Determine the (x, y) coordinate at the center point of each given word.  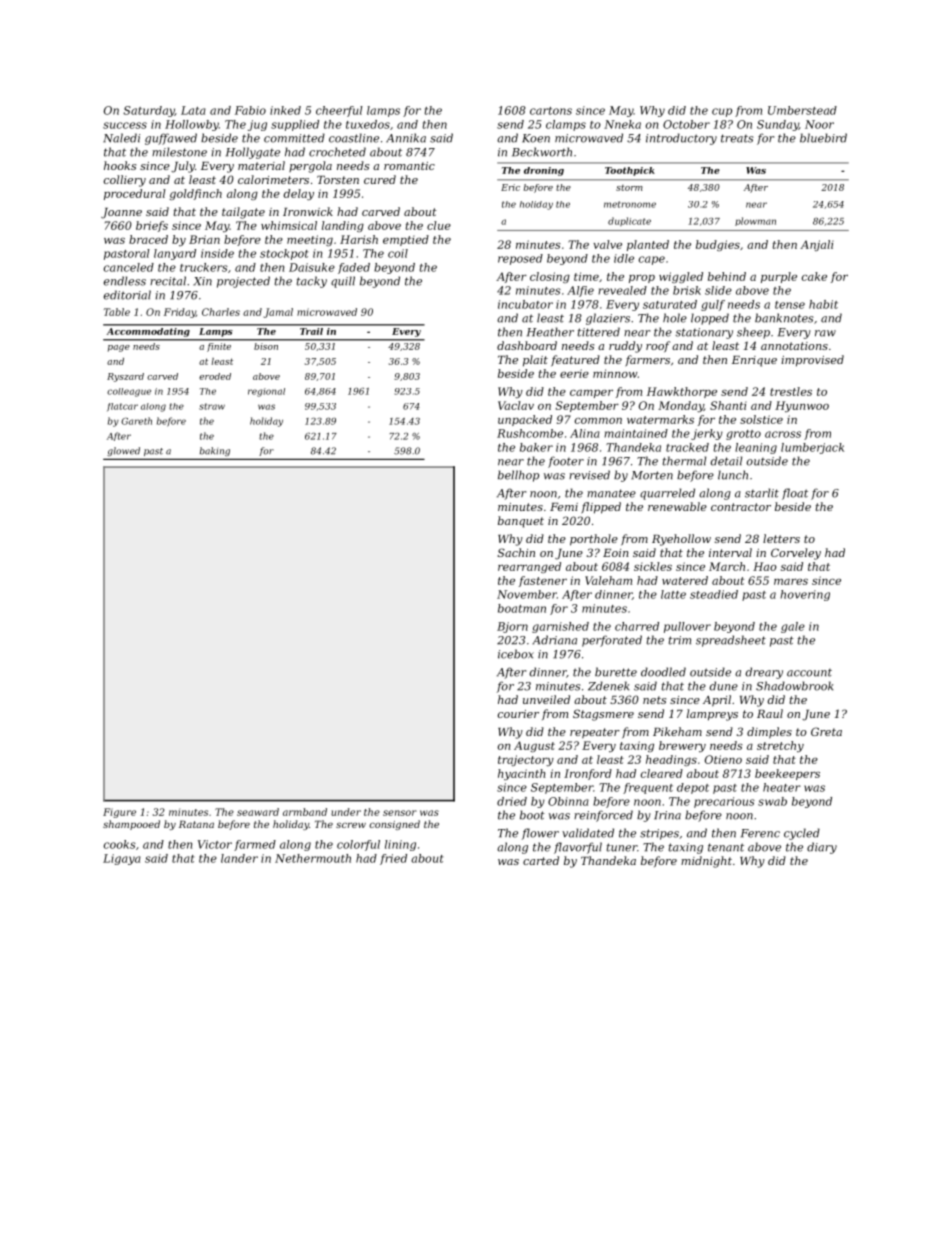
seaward (258, 812)
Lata (193, 110)
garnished (560, 627)
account (809, 673)
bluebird (823, 138)
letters (781, 538)
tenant (726, 847)
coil (398, 253)
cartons (551, 111)
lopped (710, 319)
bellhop (518, 476)
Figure (119, 813)
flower (540, 834)
